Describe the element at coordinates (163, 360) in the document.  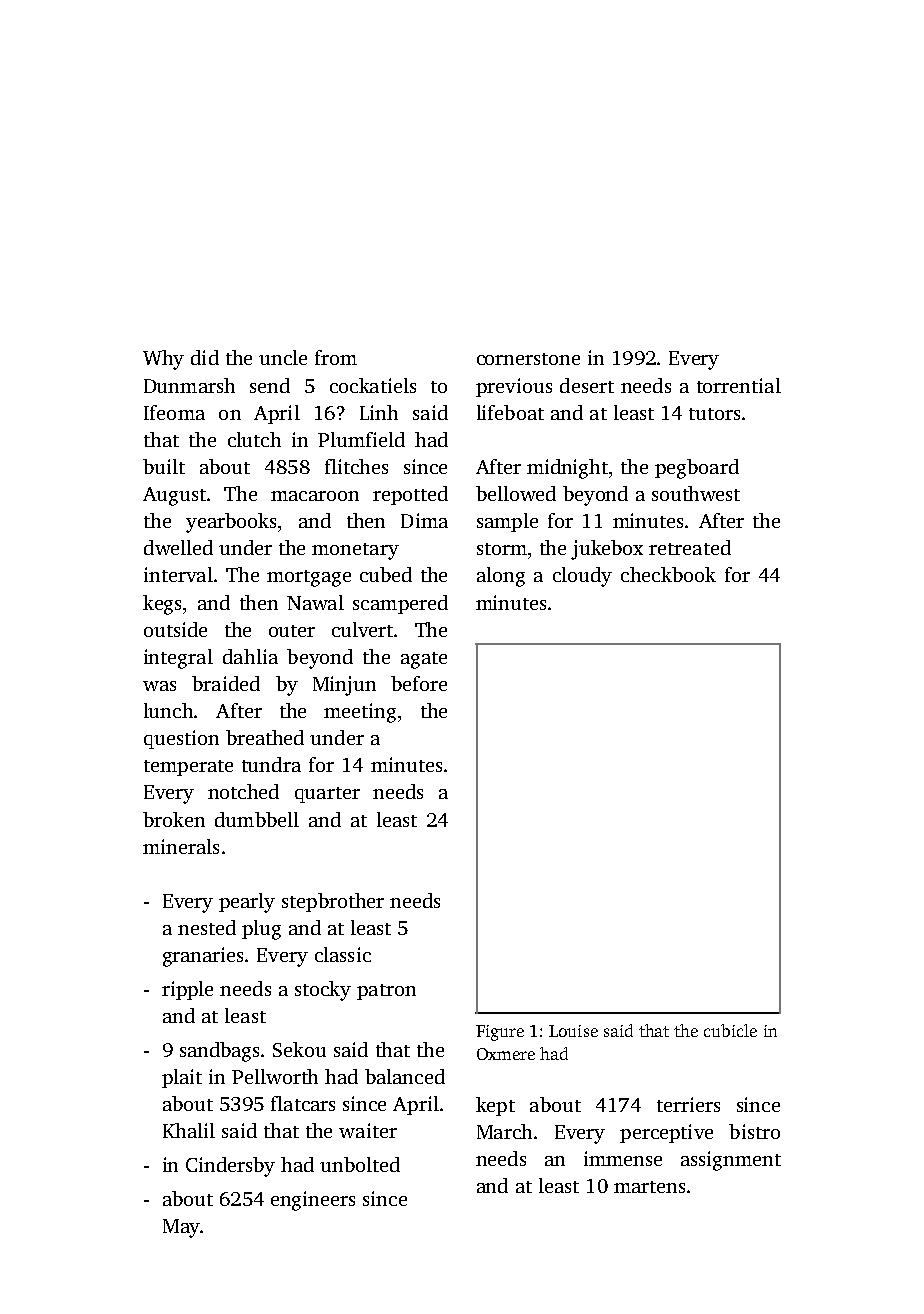
I see `Why` at that location.
